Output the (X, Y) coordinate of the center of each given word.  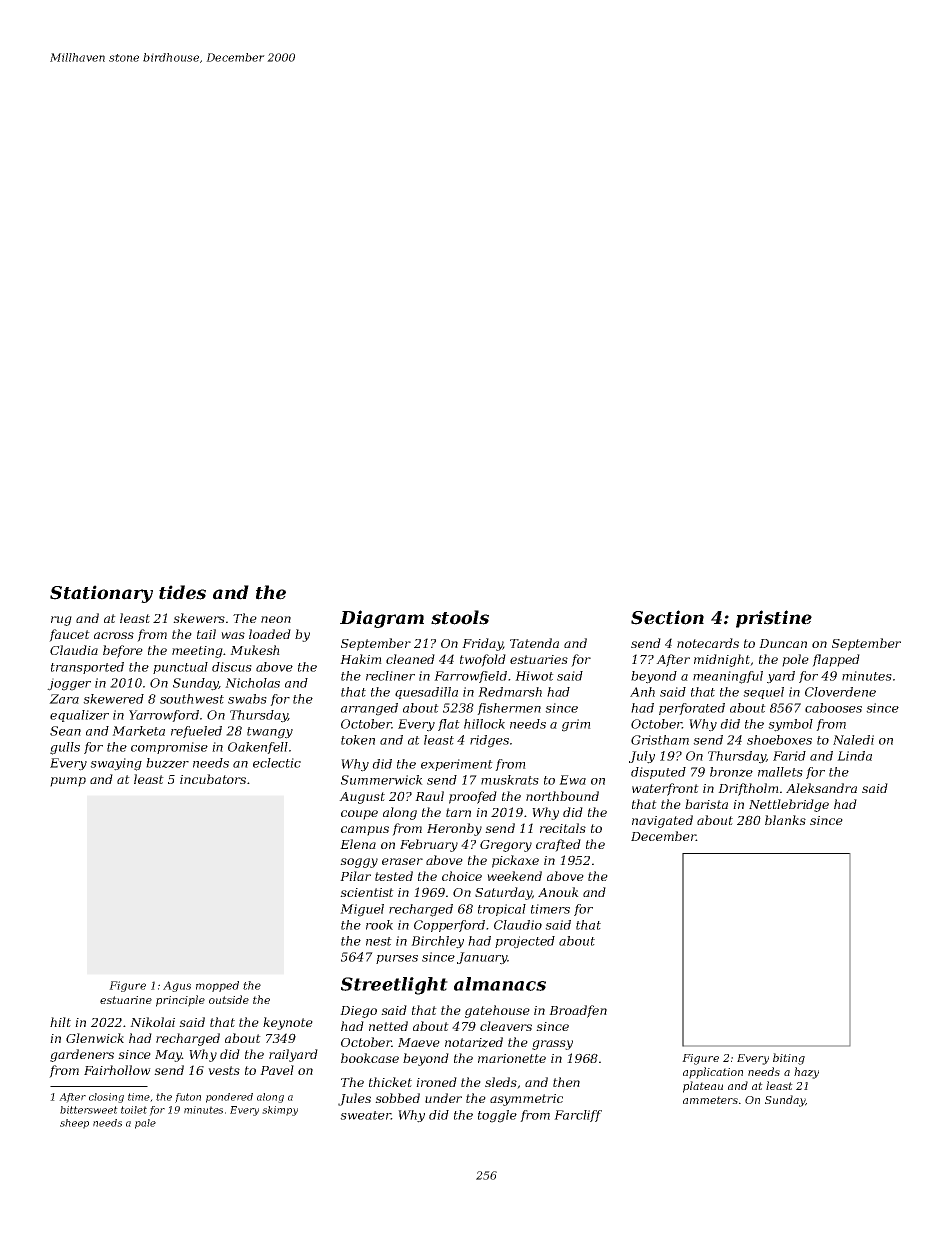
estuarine (126, 1000)
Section (667, 617)
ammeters (710, 1100)
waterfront (665, 789)
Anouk (558, 892)
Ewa (572, 780)
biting (789, 1059)
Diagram (382, 619)
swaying (116, 764)
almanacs (500, 984)
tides (182, 592)
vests (224, 1070)
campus (365, 831)
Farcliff (578, 1116)
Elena (358, 844)
